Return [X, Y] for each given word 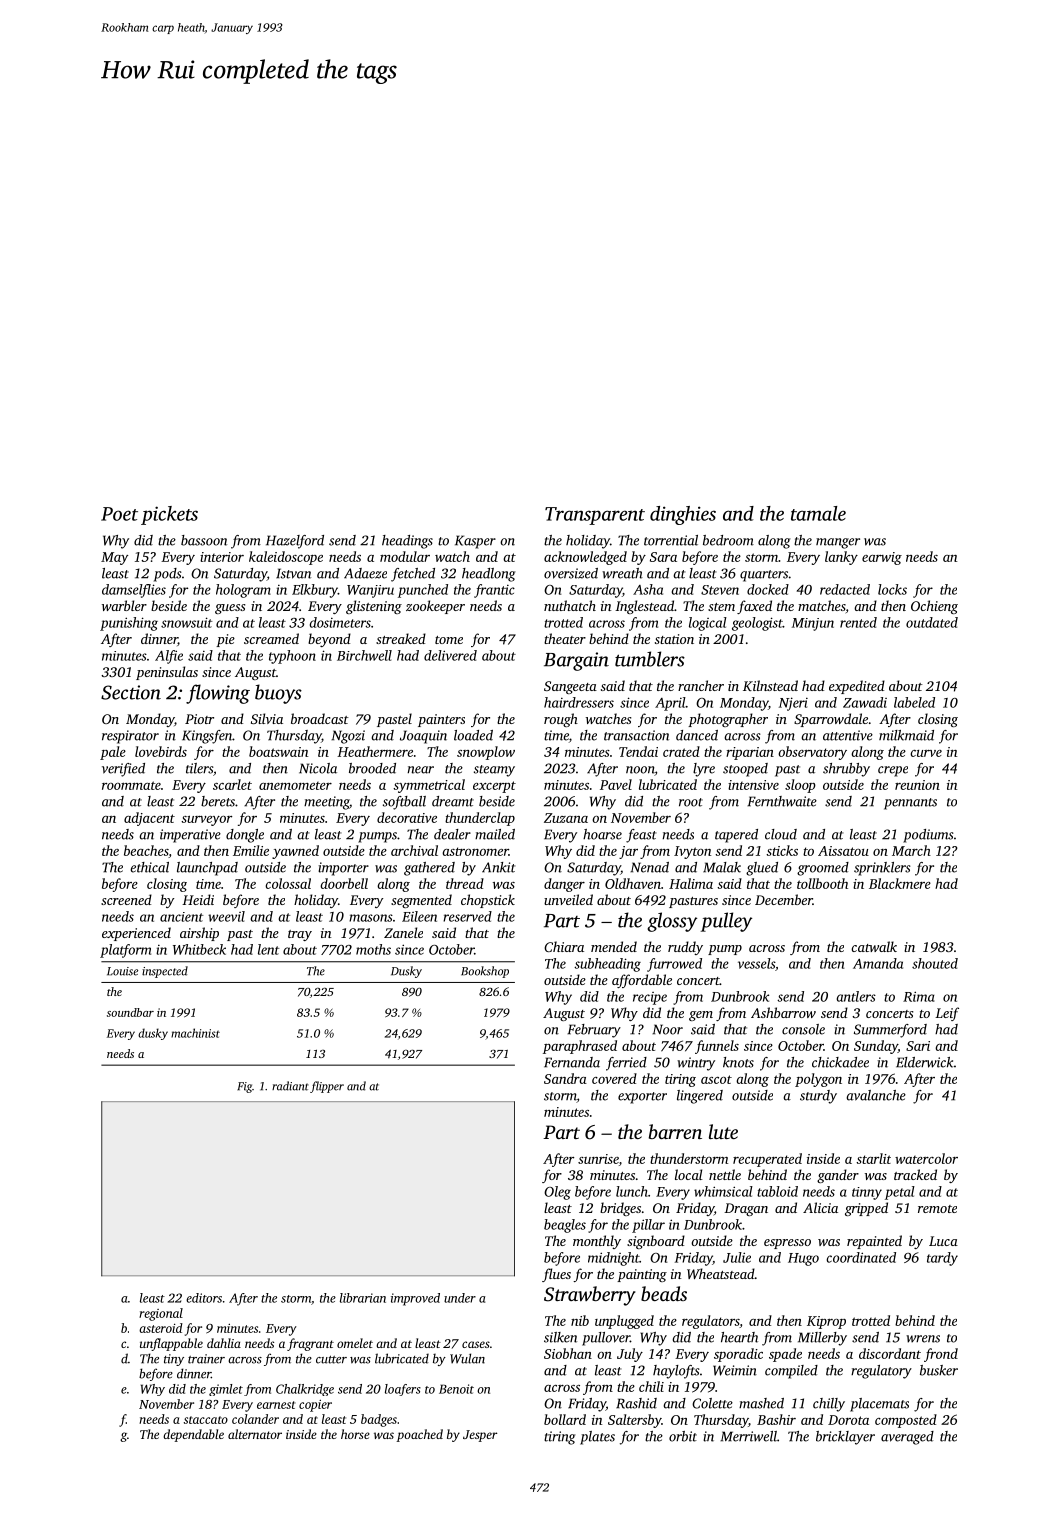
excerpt [494, 787]
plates [597, 1438]
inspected [165, 972]
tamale [818, 513]
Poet [119, 514]
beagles [565, 1226]
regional [161, 1314]
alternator [255, 1434]
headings [407, 542]
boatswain [278, 751]
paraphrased [580, 1047]
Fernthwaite [782, 801]
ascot [716, 1079]
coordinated [861, 1257]
